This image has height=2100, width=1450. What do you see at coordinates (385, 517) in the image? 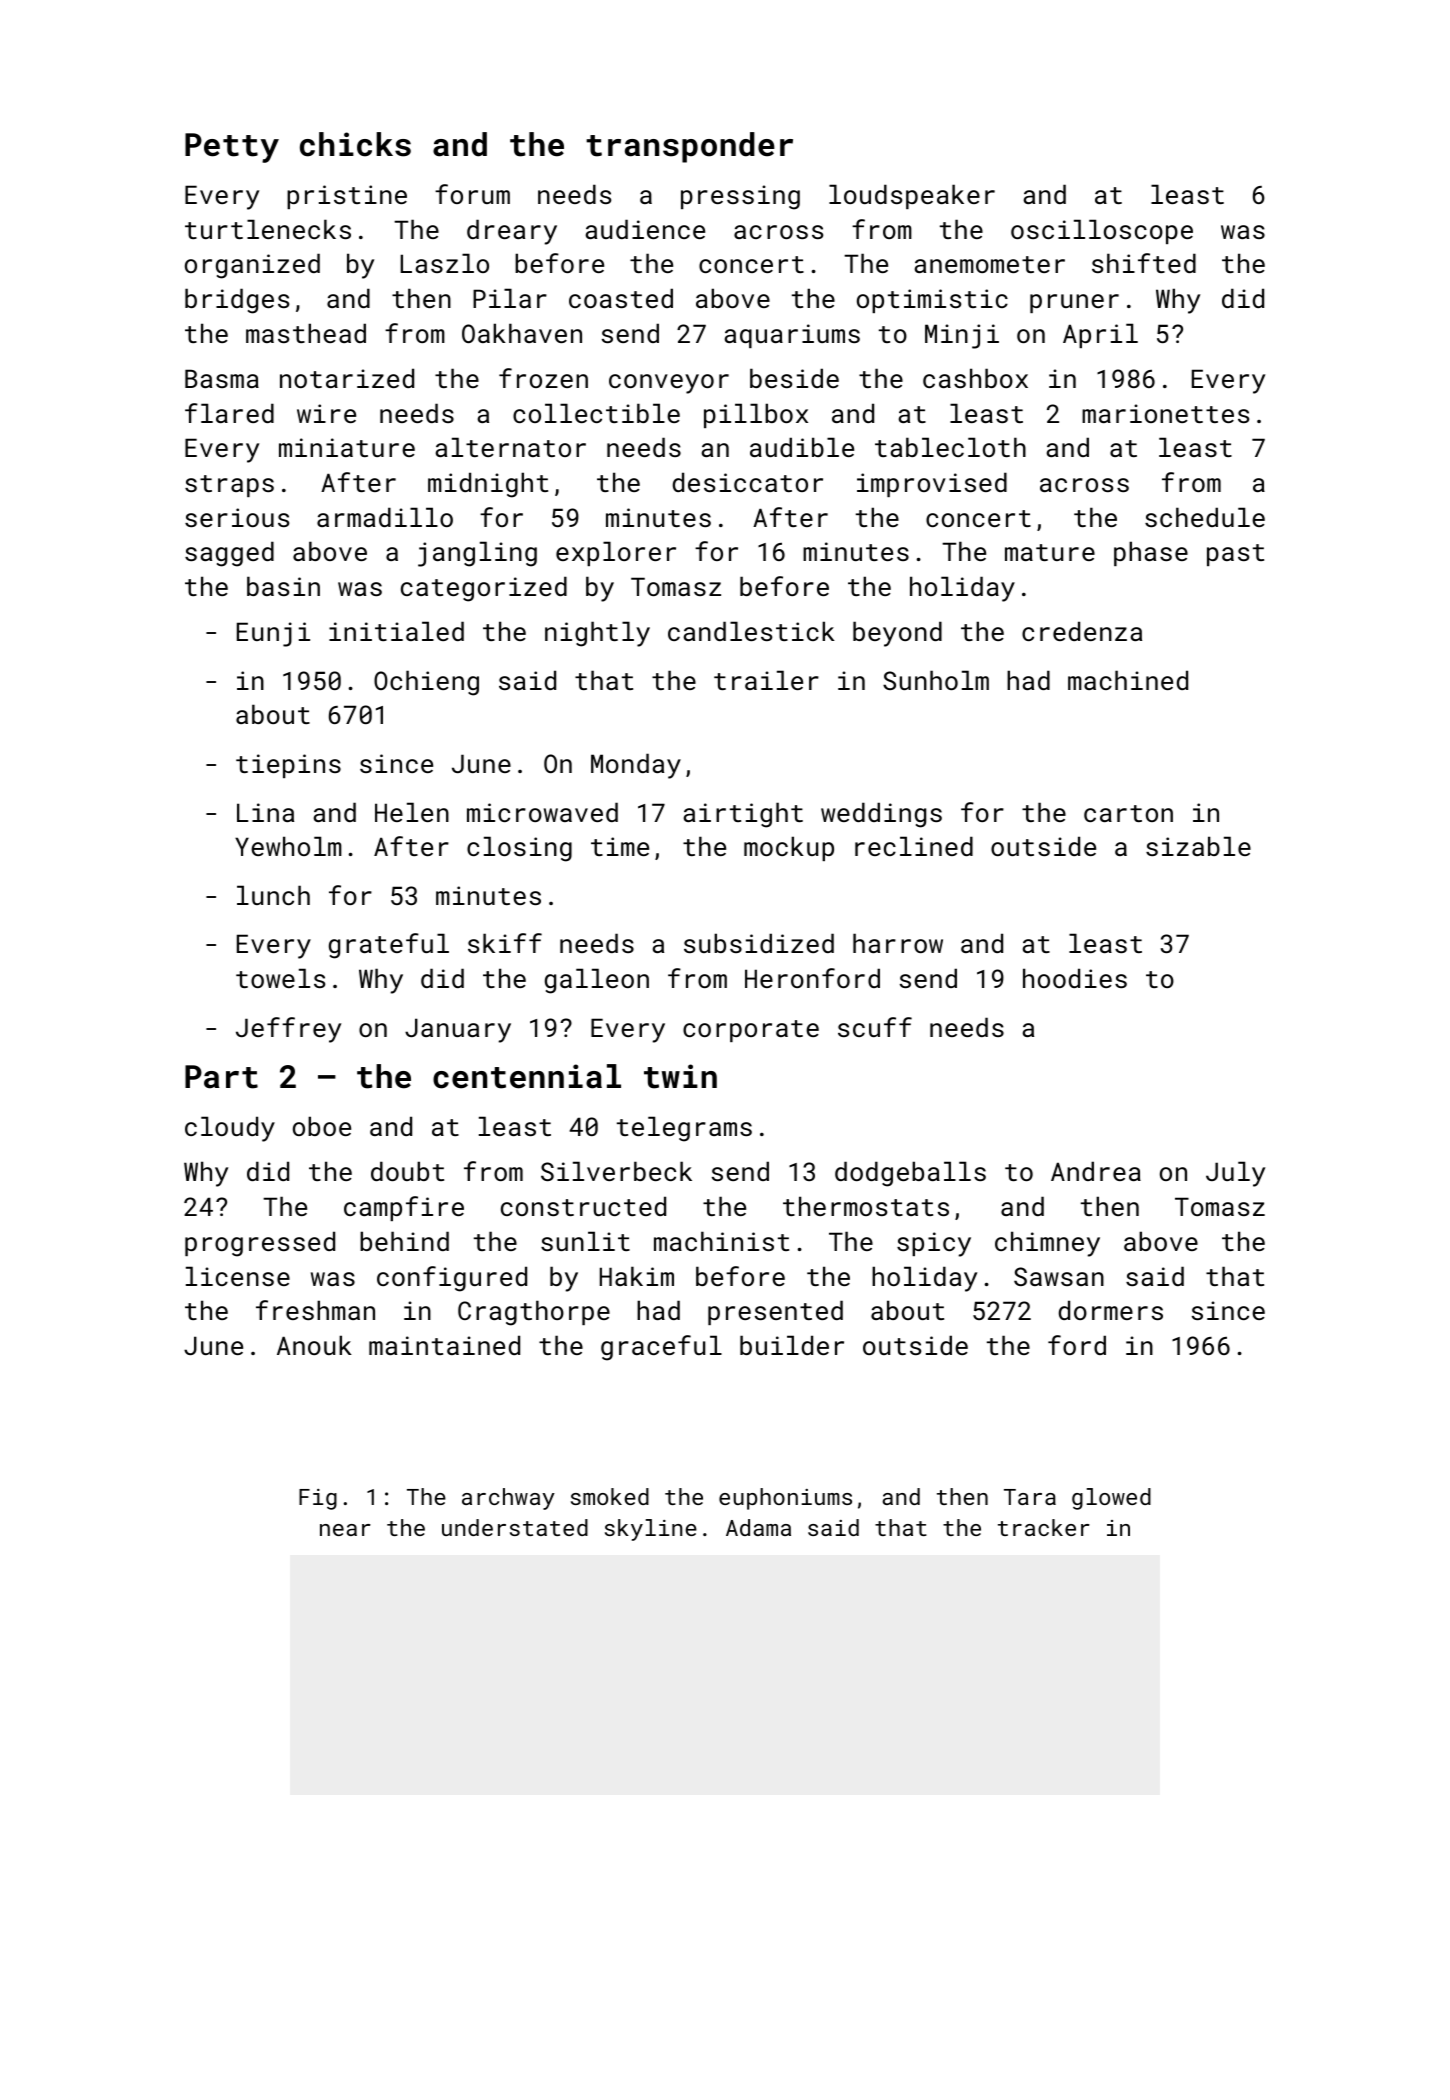
I see `armadillo` at bounding box center [385, 517].
